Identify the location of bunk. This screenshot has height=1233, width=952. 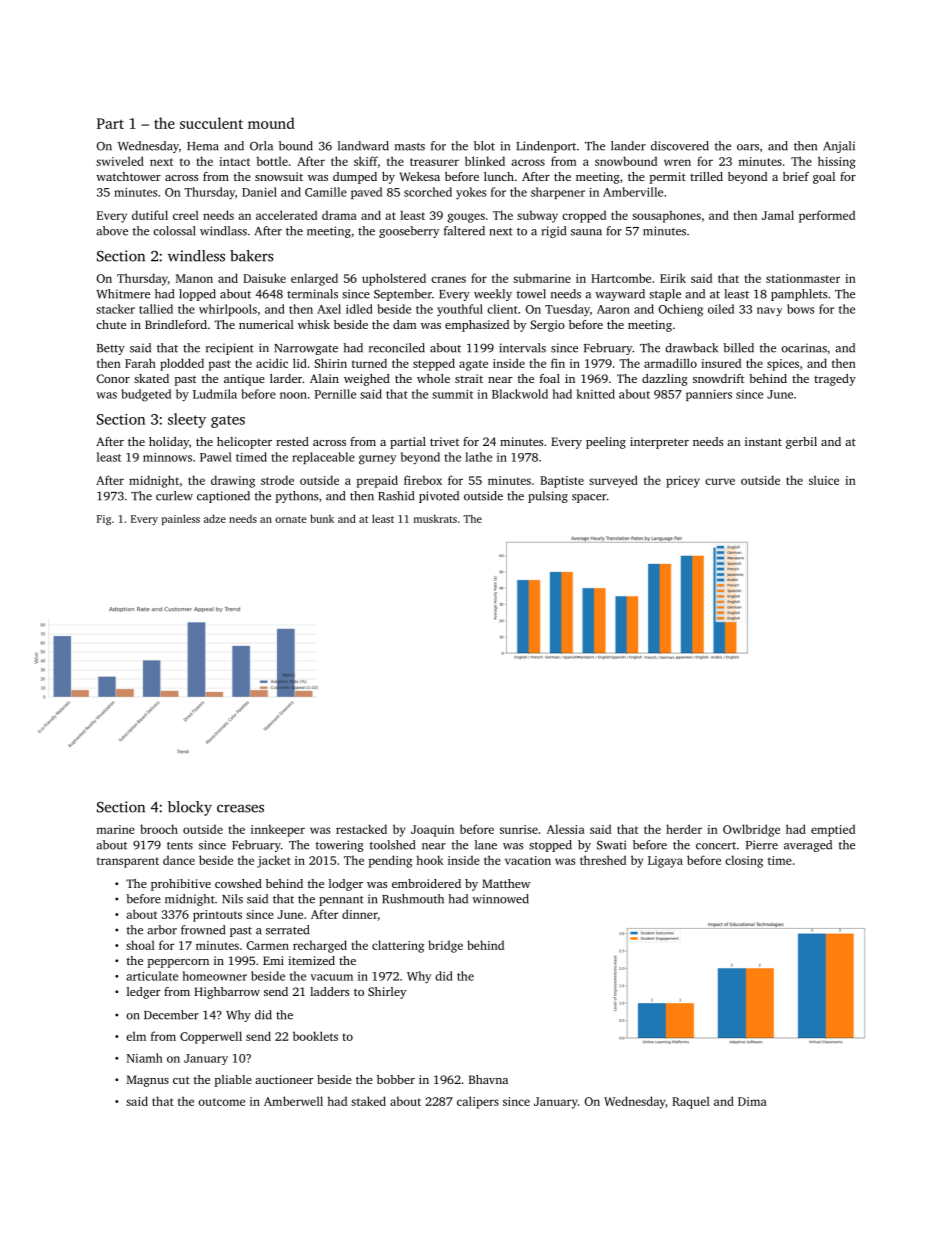
(322, 518).
